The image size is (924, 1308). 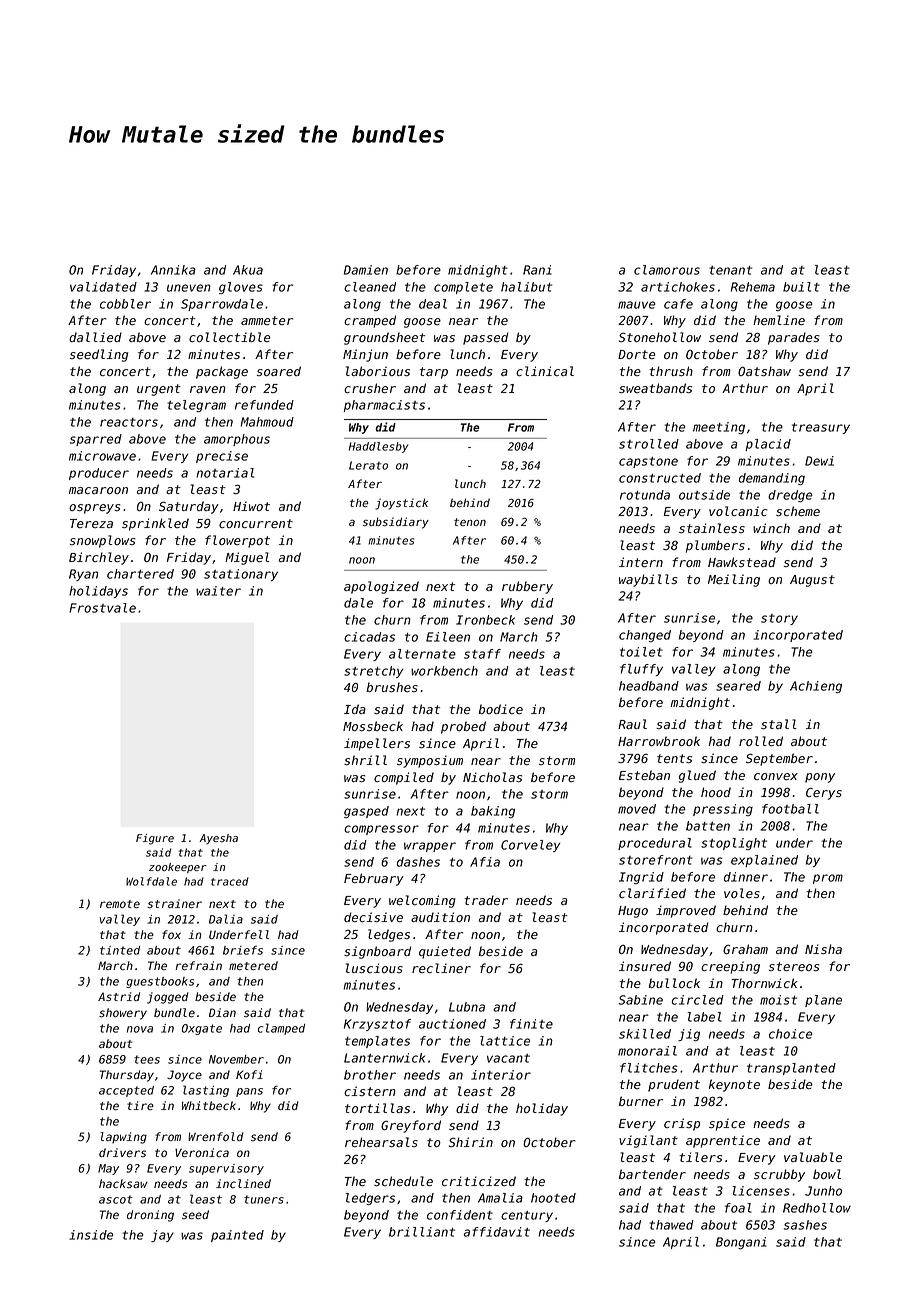 I want to click on rotunda, so click(x=645, y=495).
